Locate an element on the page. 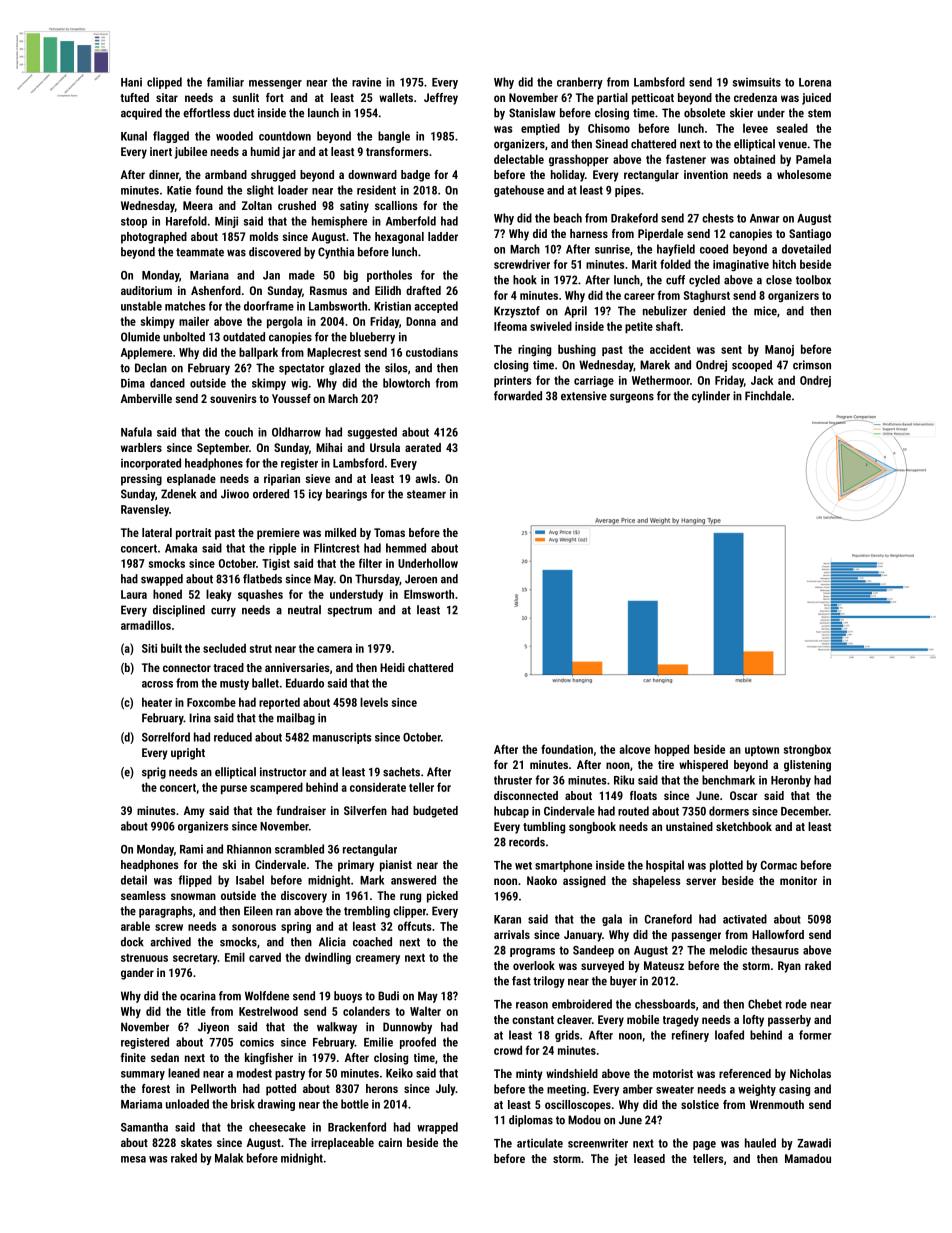  Zdenek is located at coordinates (178, 494).
